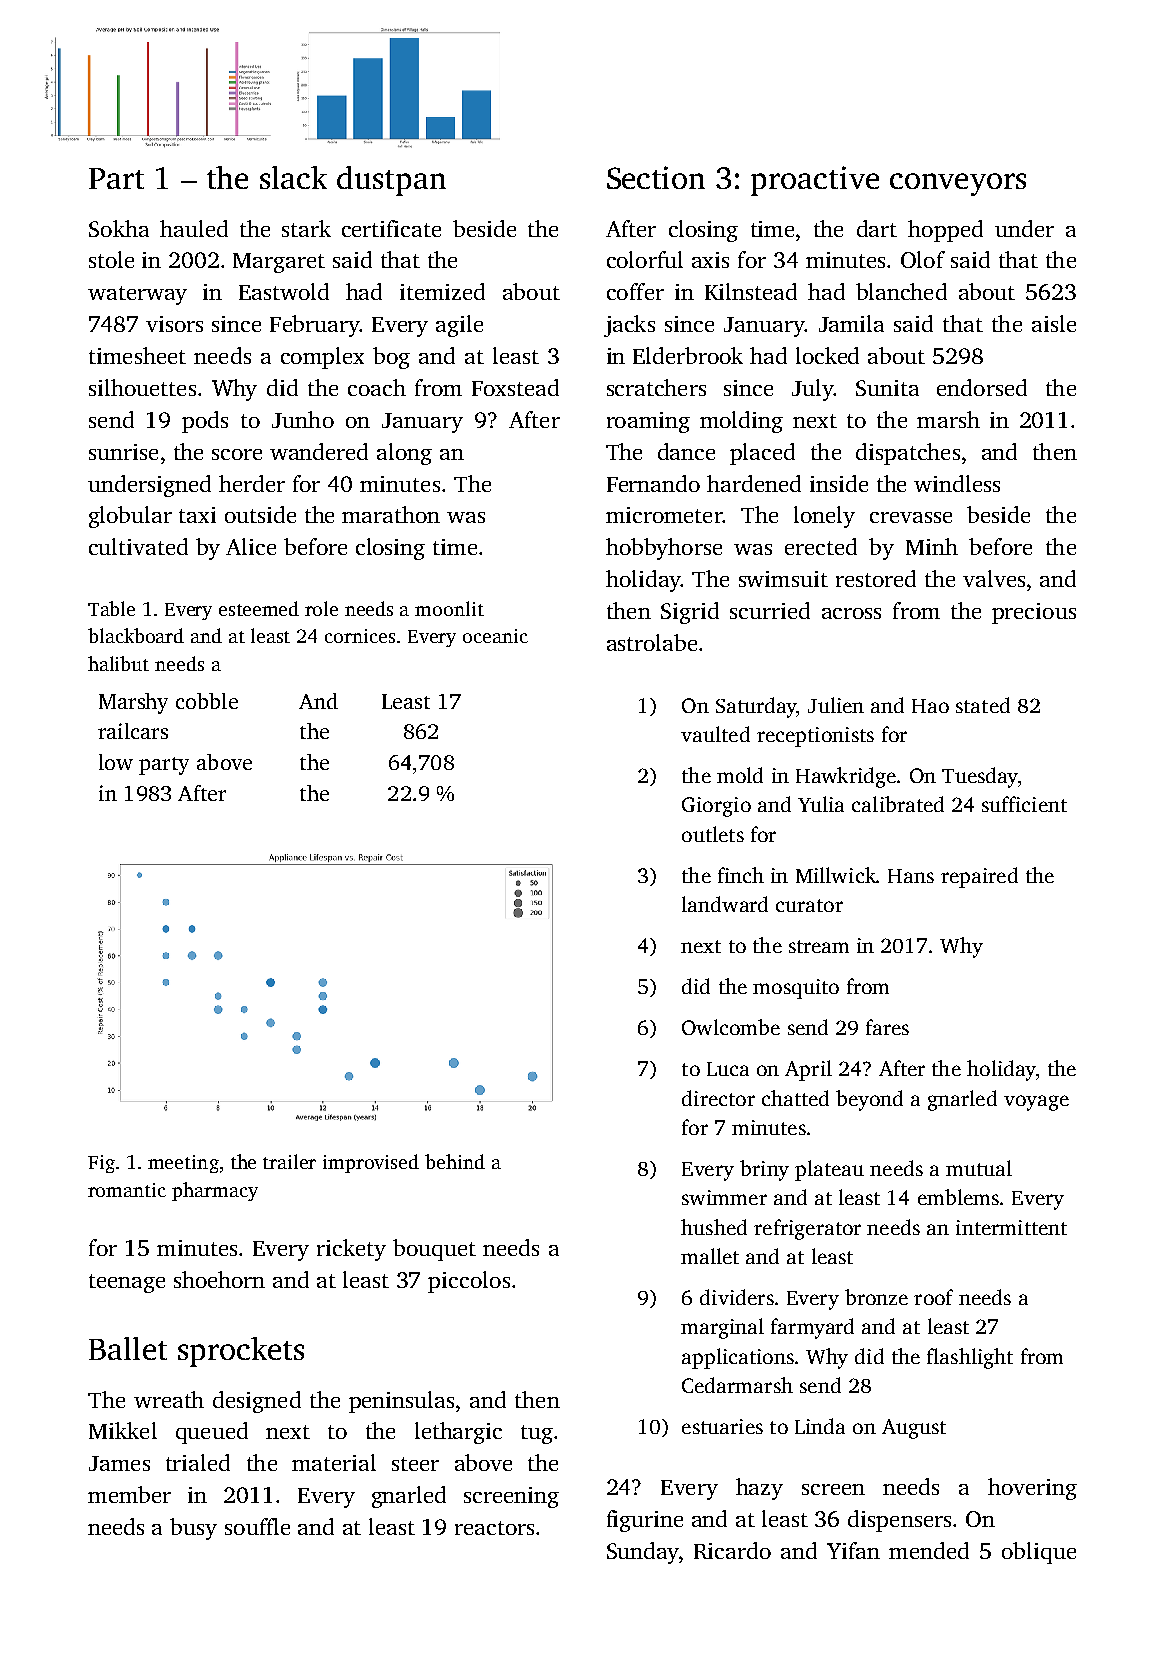 This page has height=1654, width=1165. Describe the element at coordinates (652, 642) in the page. I see `astrolabe` at that location.
